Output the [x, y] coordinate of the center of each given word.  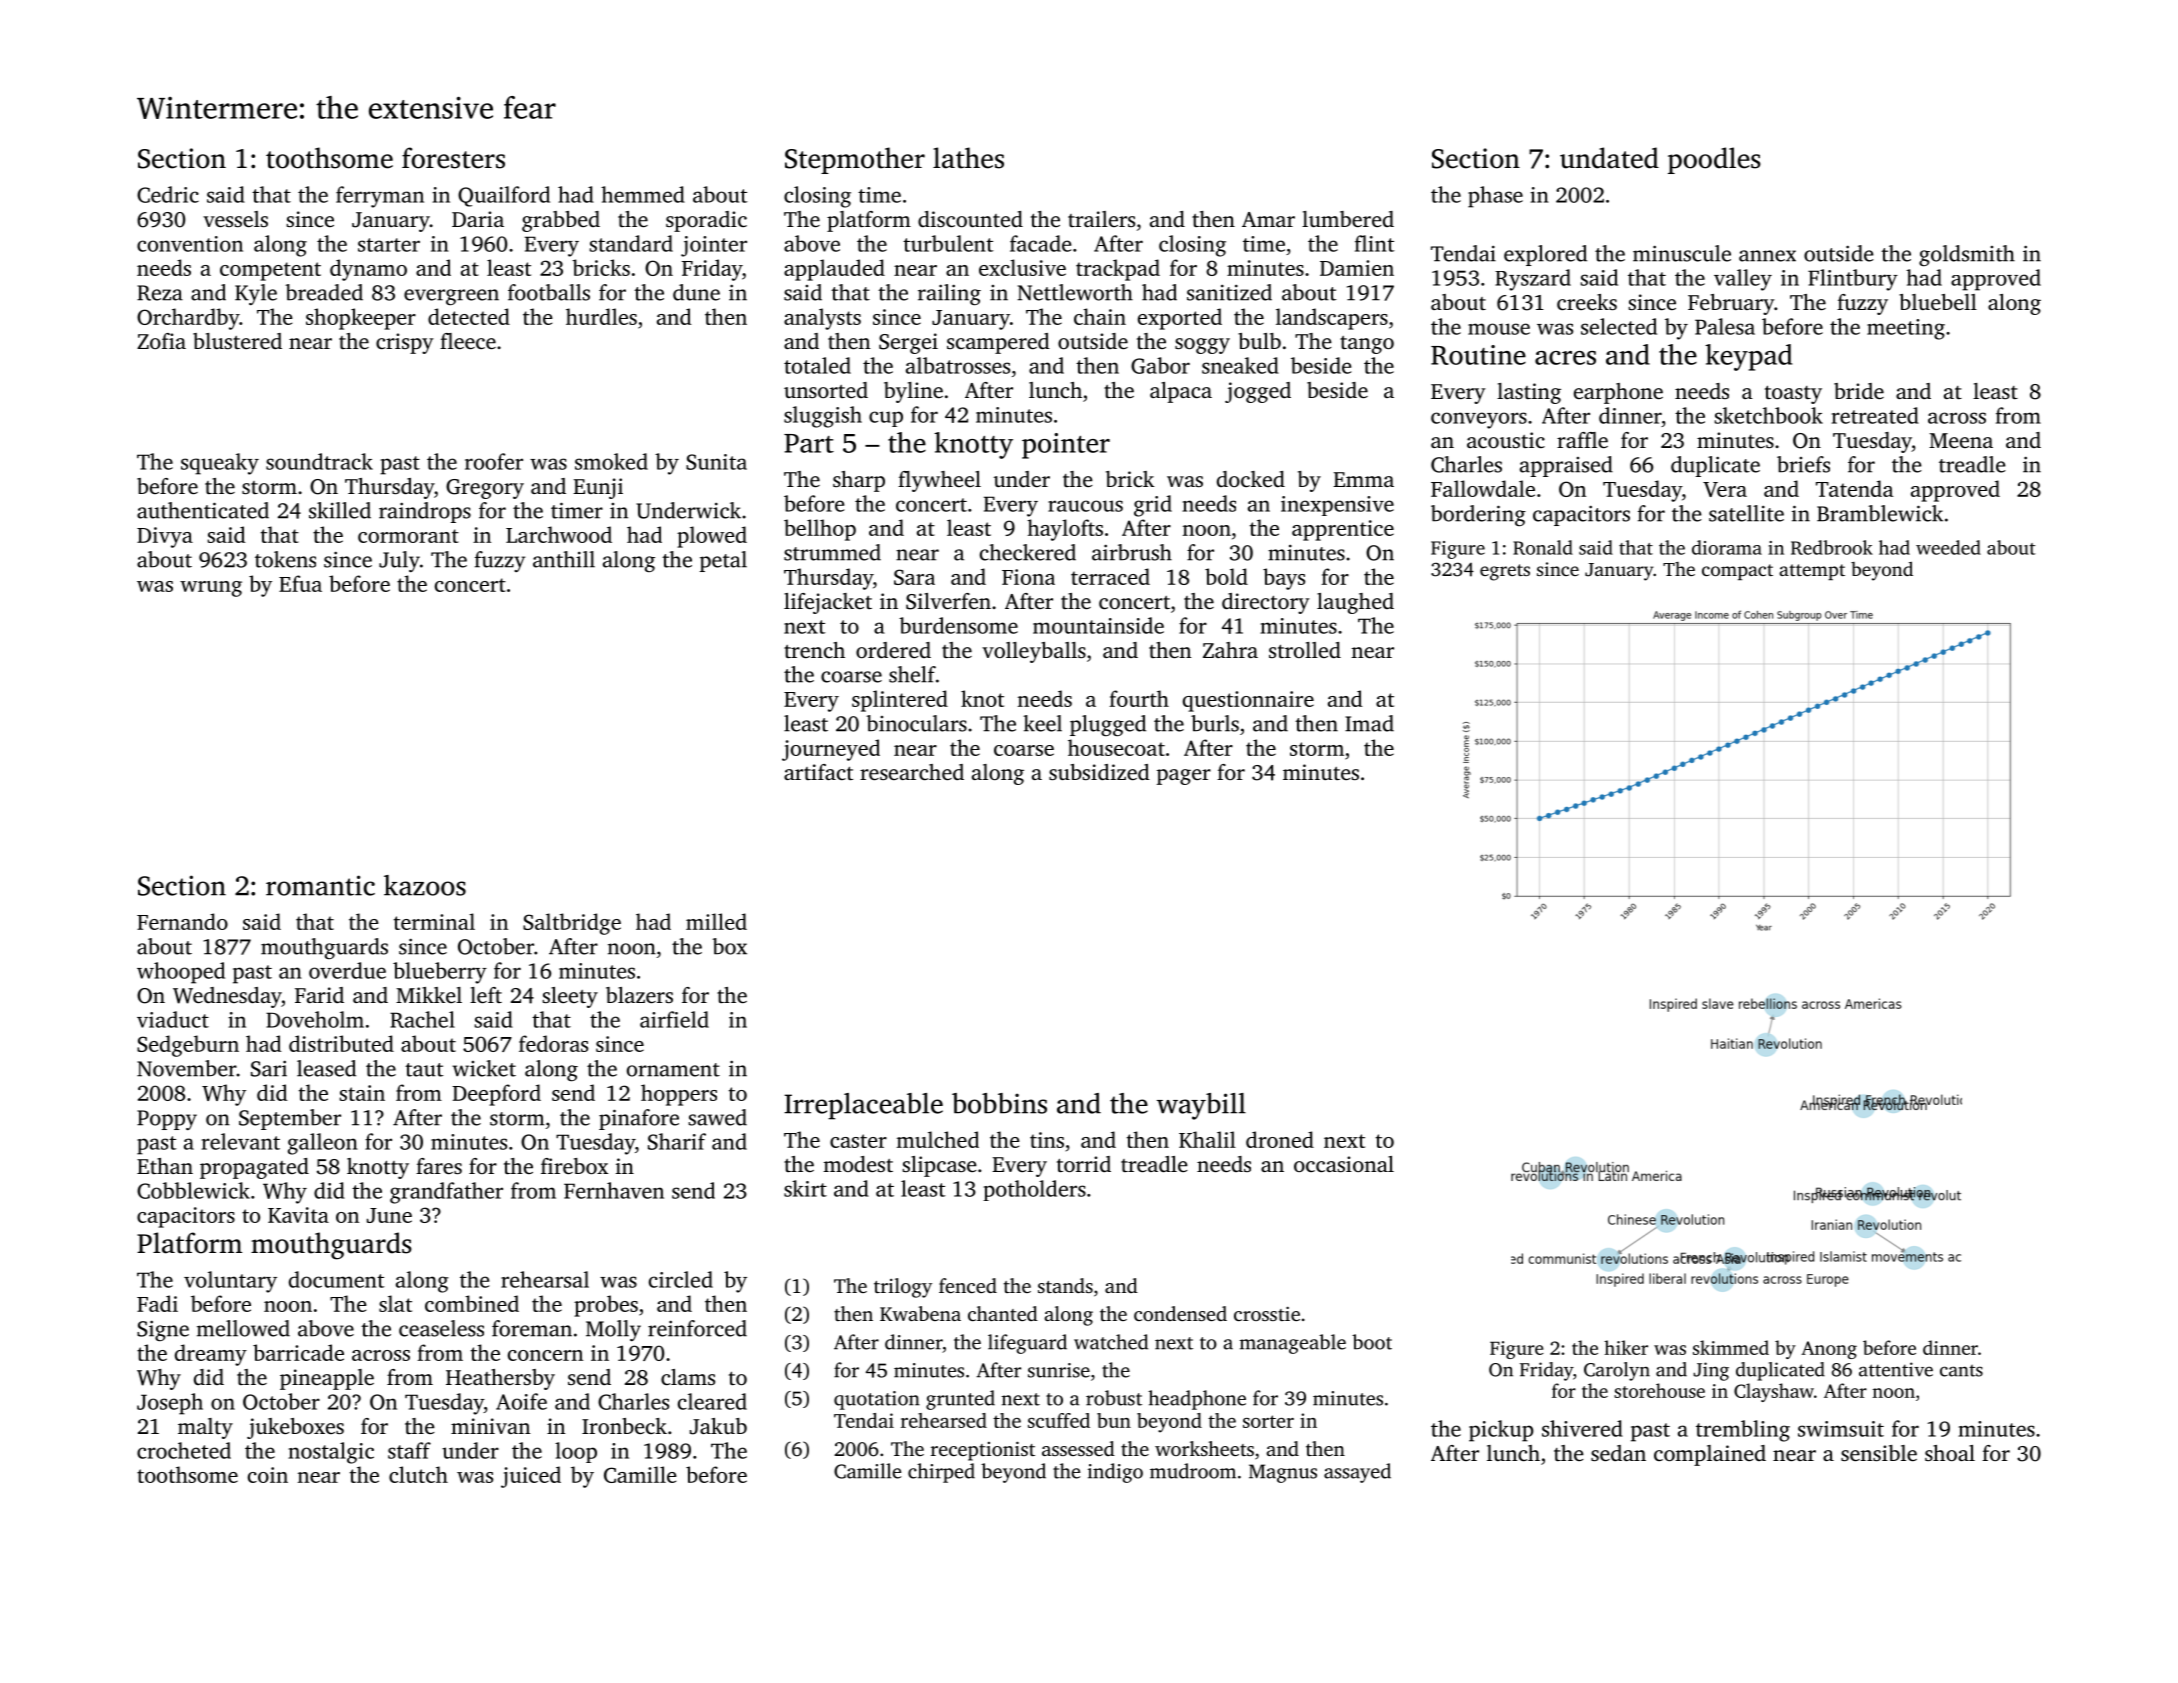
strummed [832, 552]
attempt [1812, 572]
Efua [300, 583]
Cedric [168, 194]
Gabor [1160, 365]
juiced [531, 1477]
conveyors [1479, 420]
